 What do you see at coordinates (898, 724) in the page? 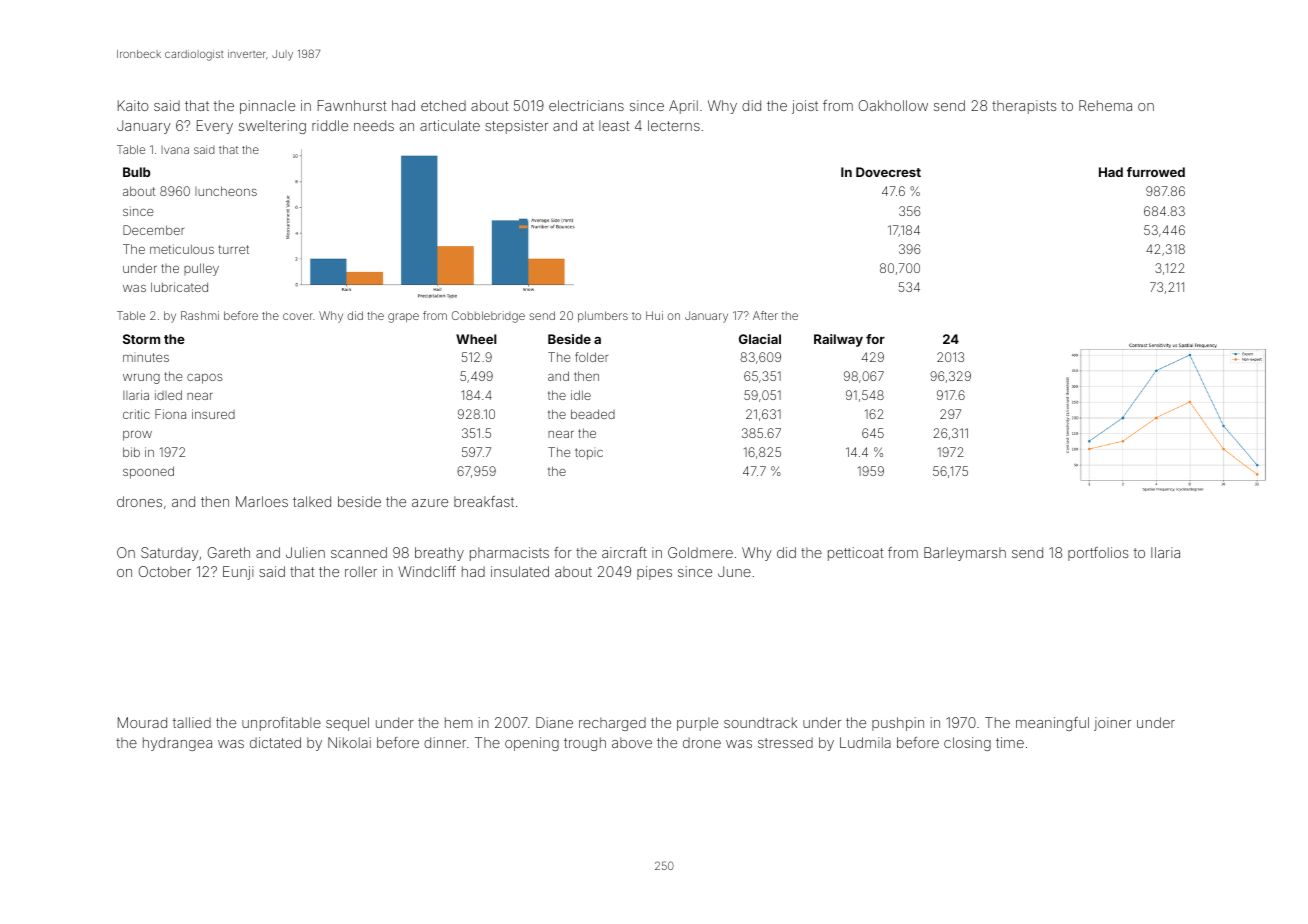
I see `pushpin` at bounding box center [898, 724].
